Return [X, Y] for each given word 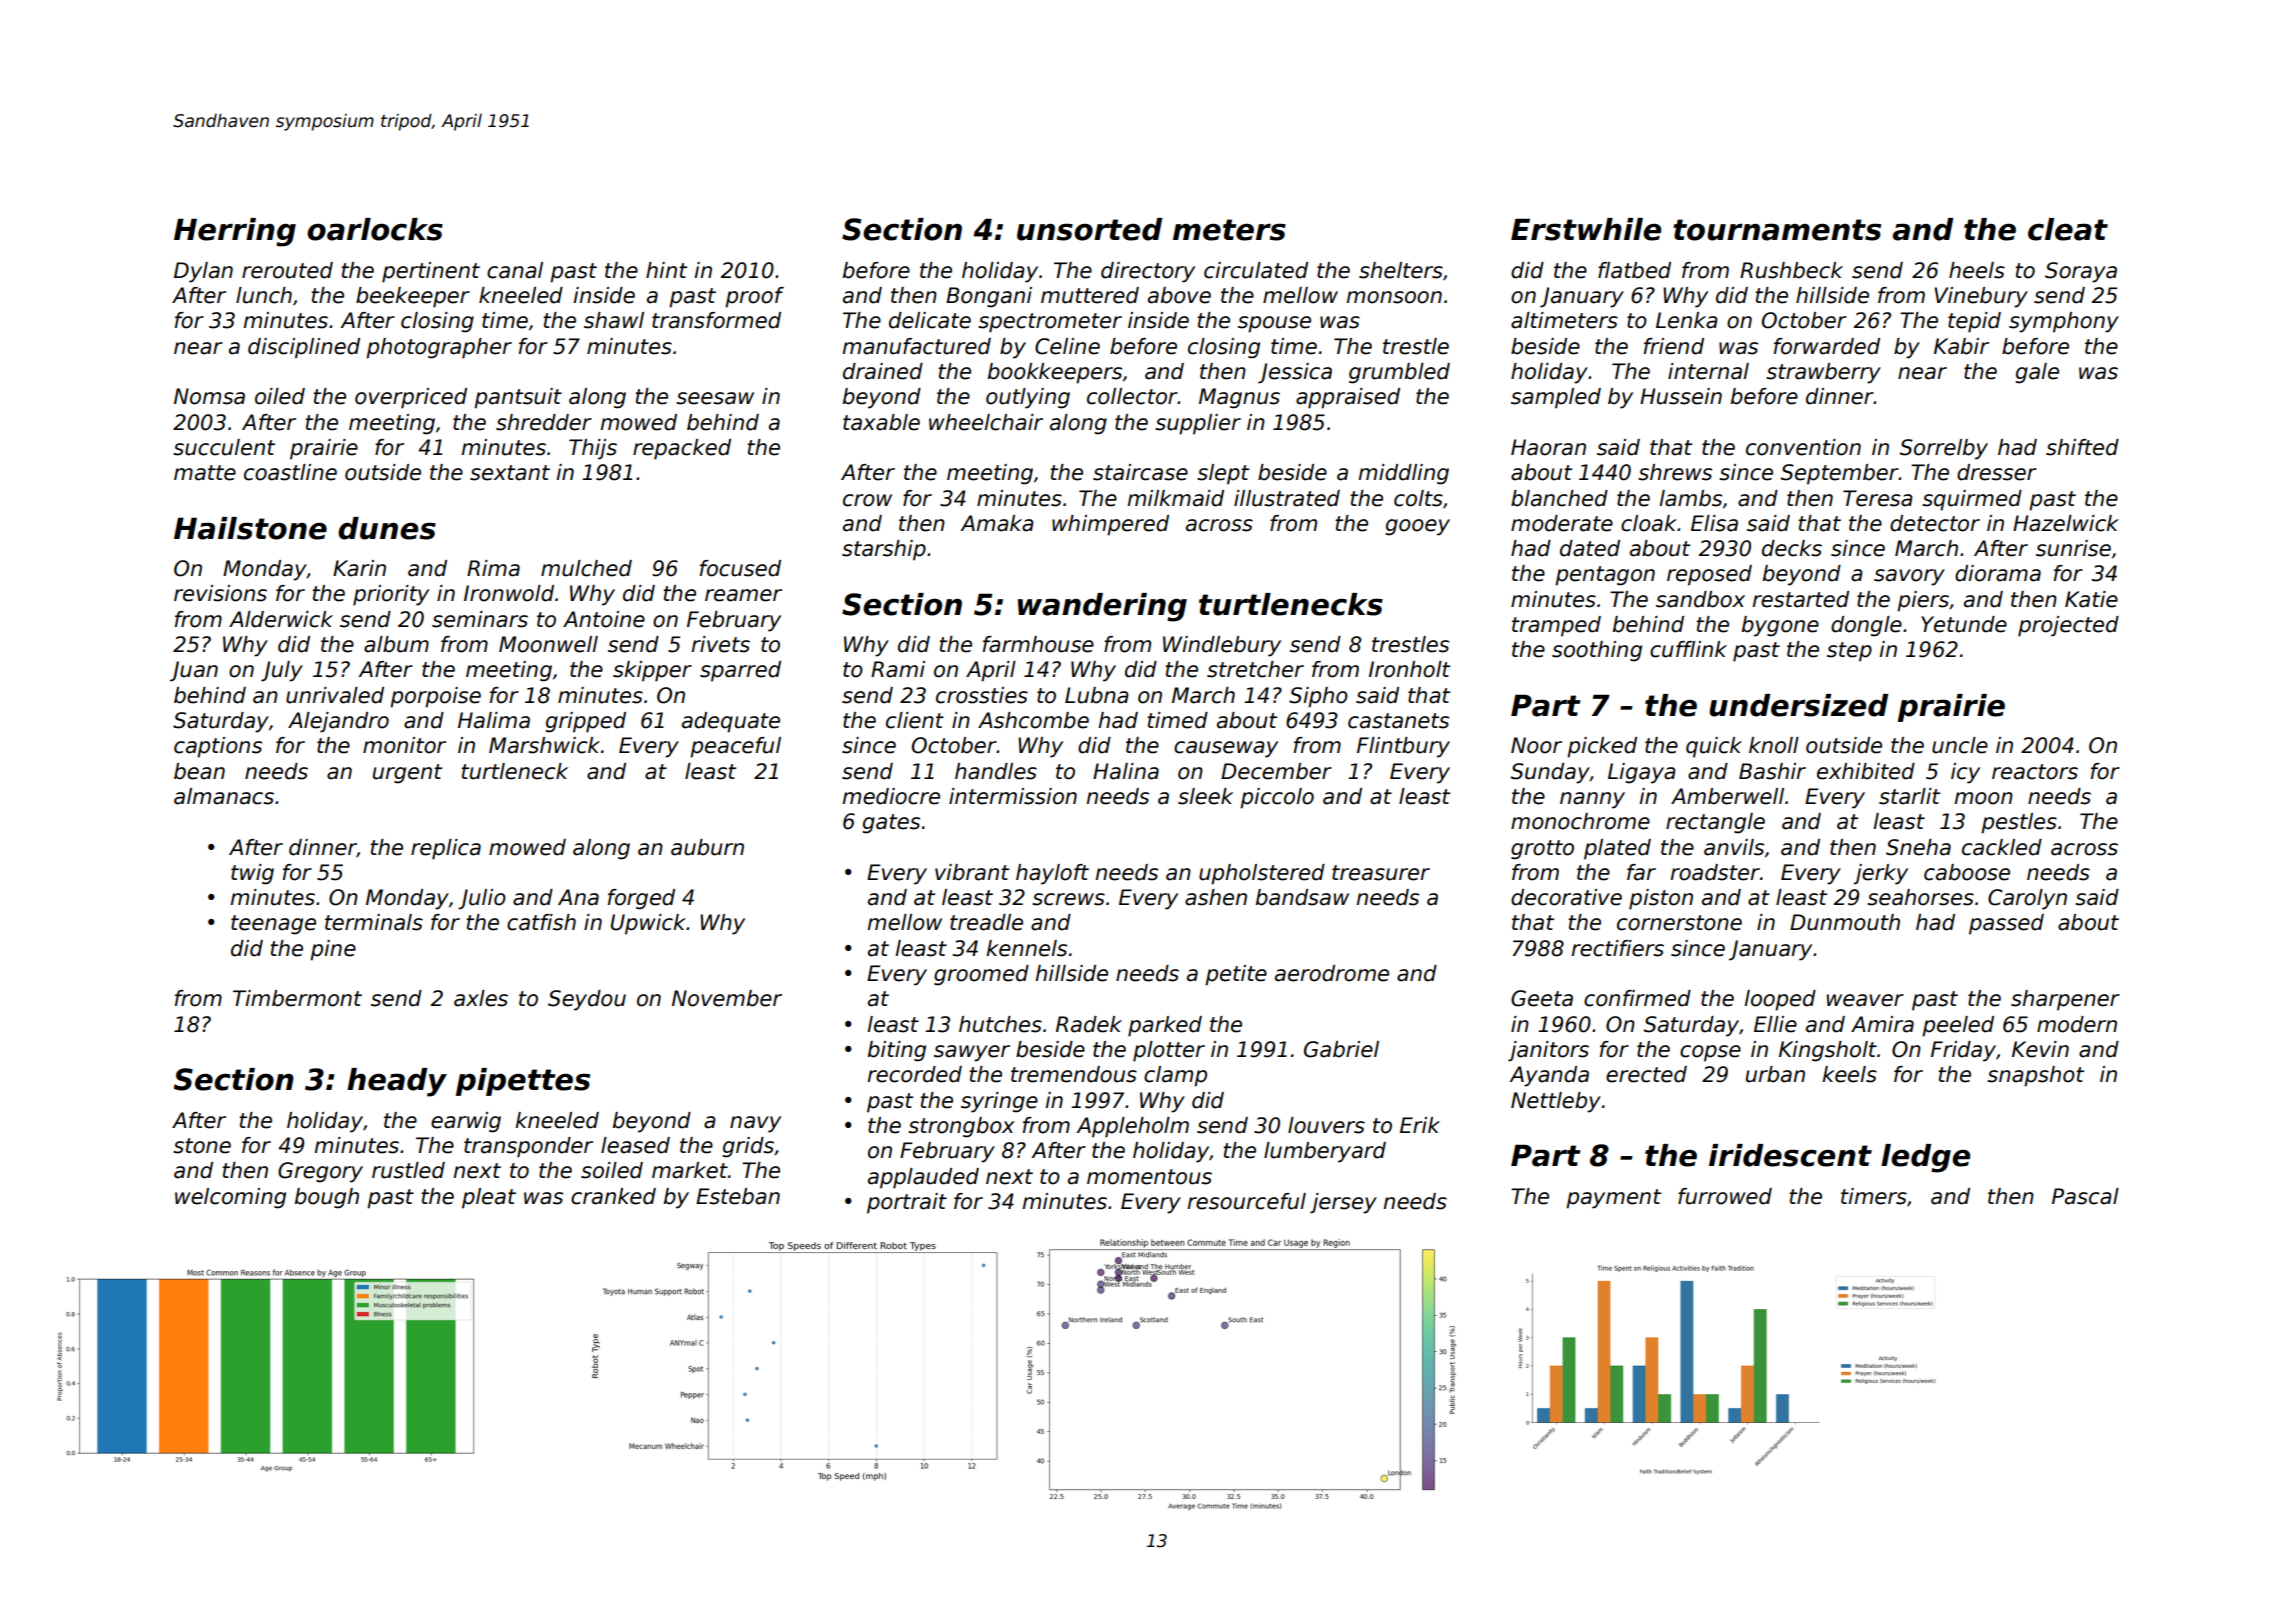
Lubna [1097, 695]
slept [1223, 474]
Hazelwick [2066, 523]
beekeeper [413, 297]
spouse [1274, 324]
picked [1602, 747]
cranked [613, 1196]
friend [1674, 346]
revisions [220, 593]
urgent [407, 774]
